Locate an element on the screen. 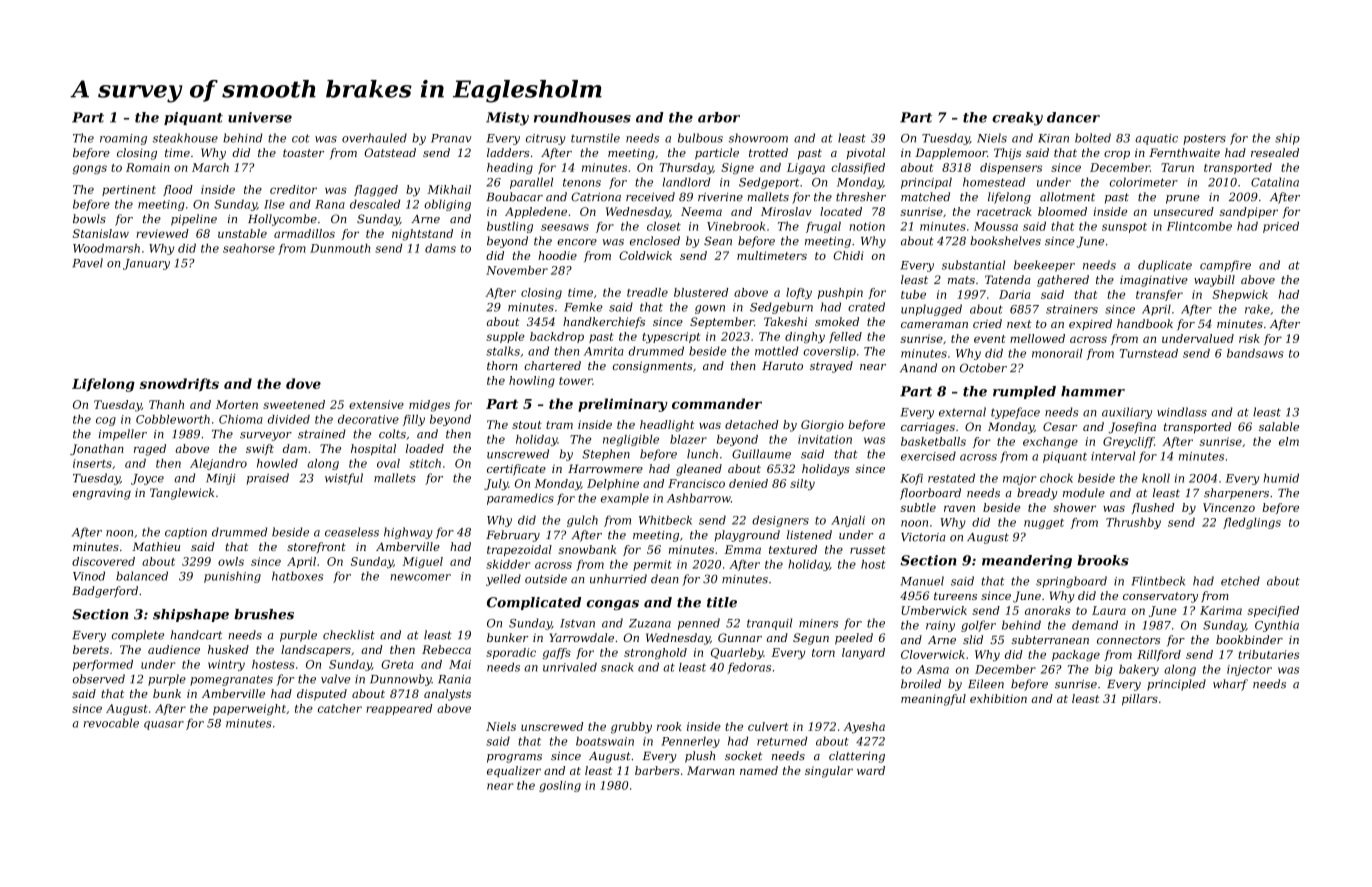 Image resolution: width=1372 pixels, height=887 pixels. paramedics is located at coordinates (520, 499).
